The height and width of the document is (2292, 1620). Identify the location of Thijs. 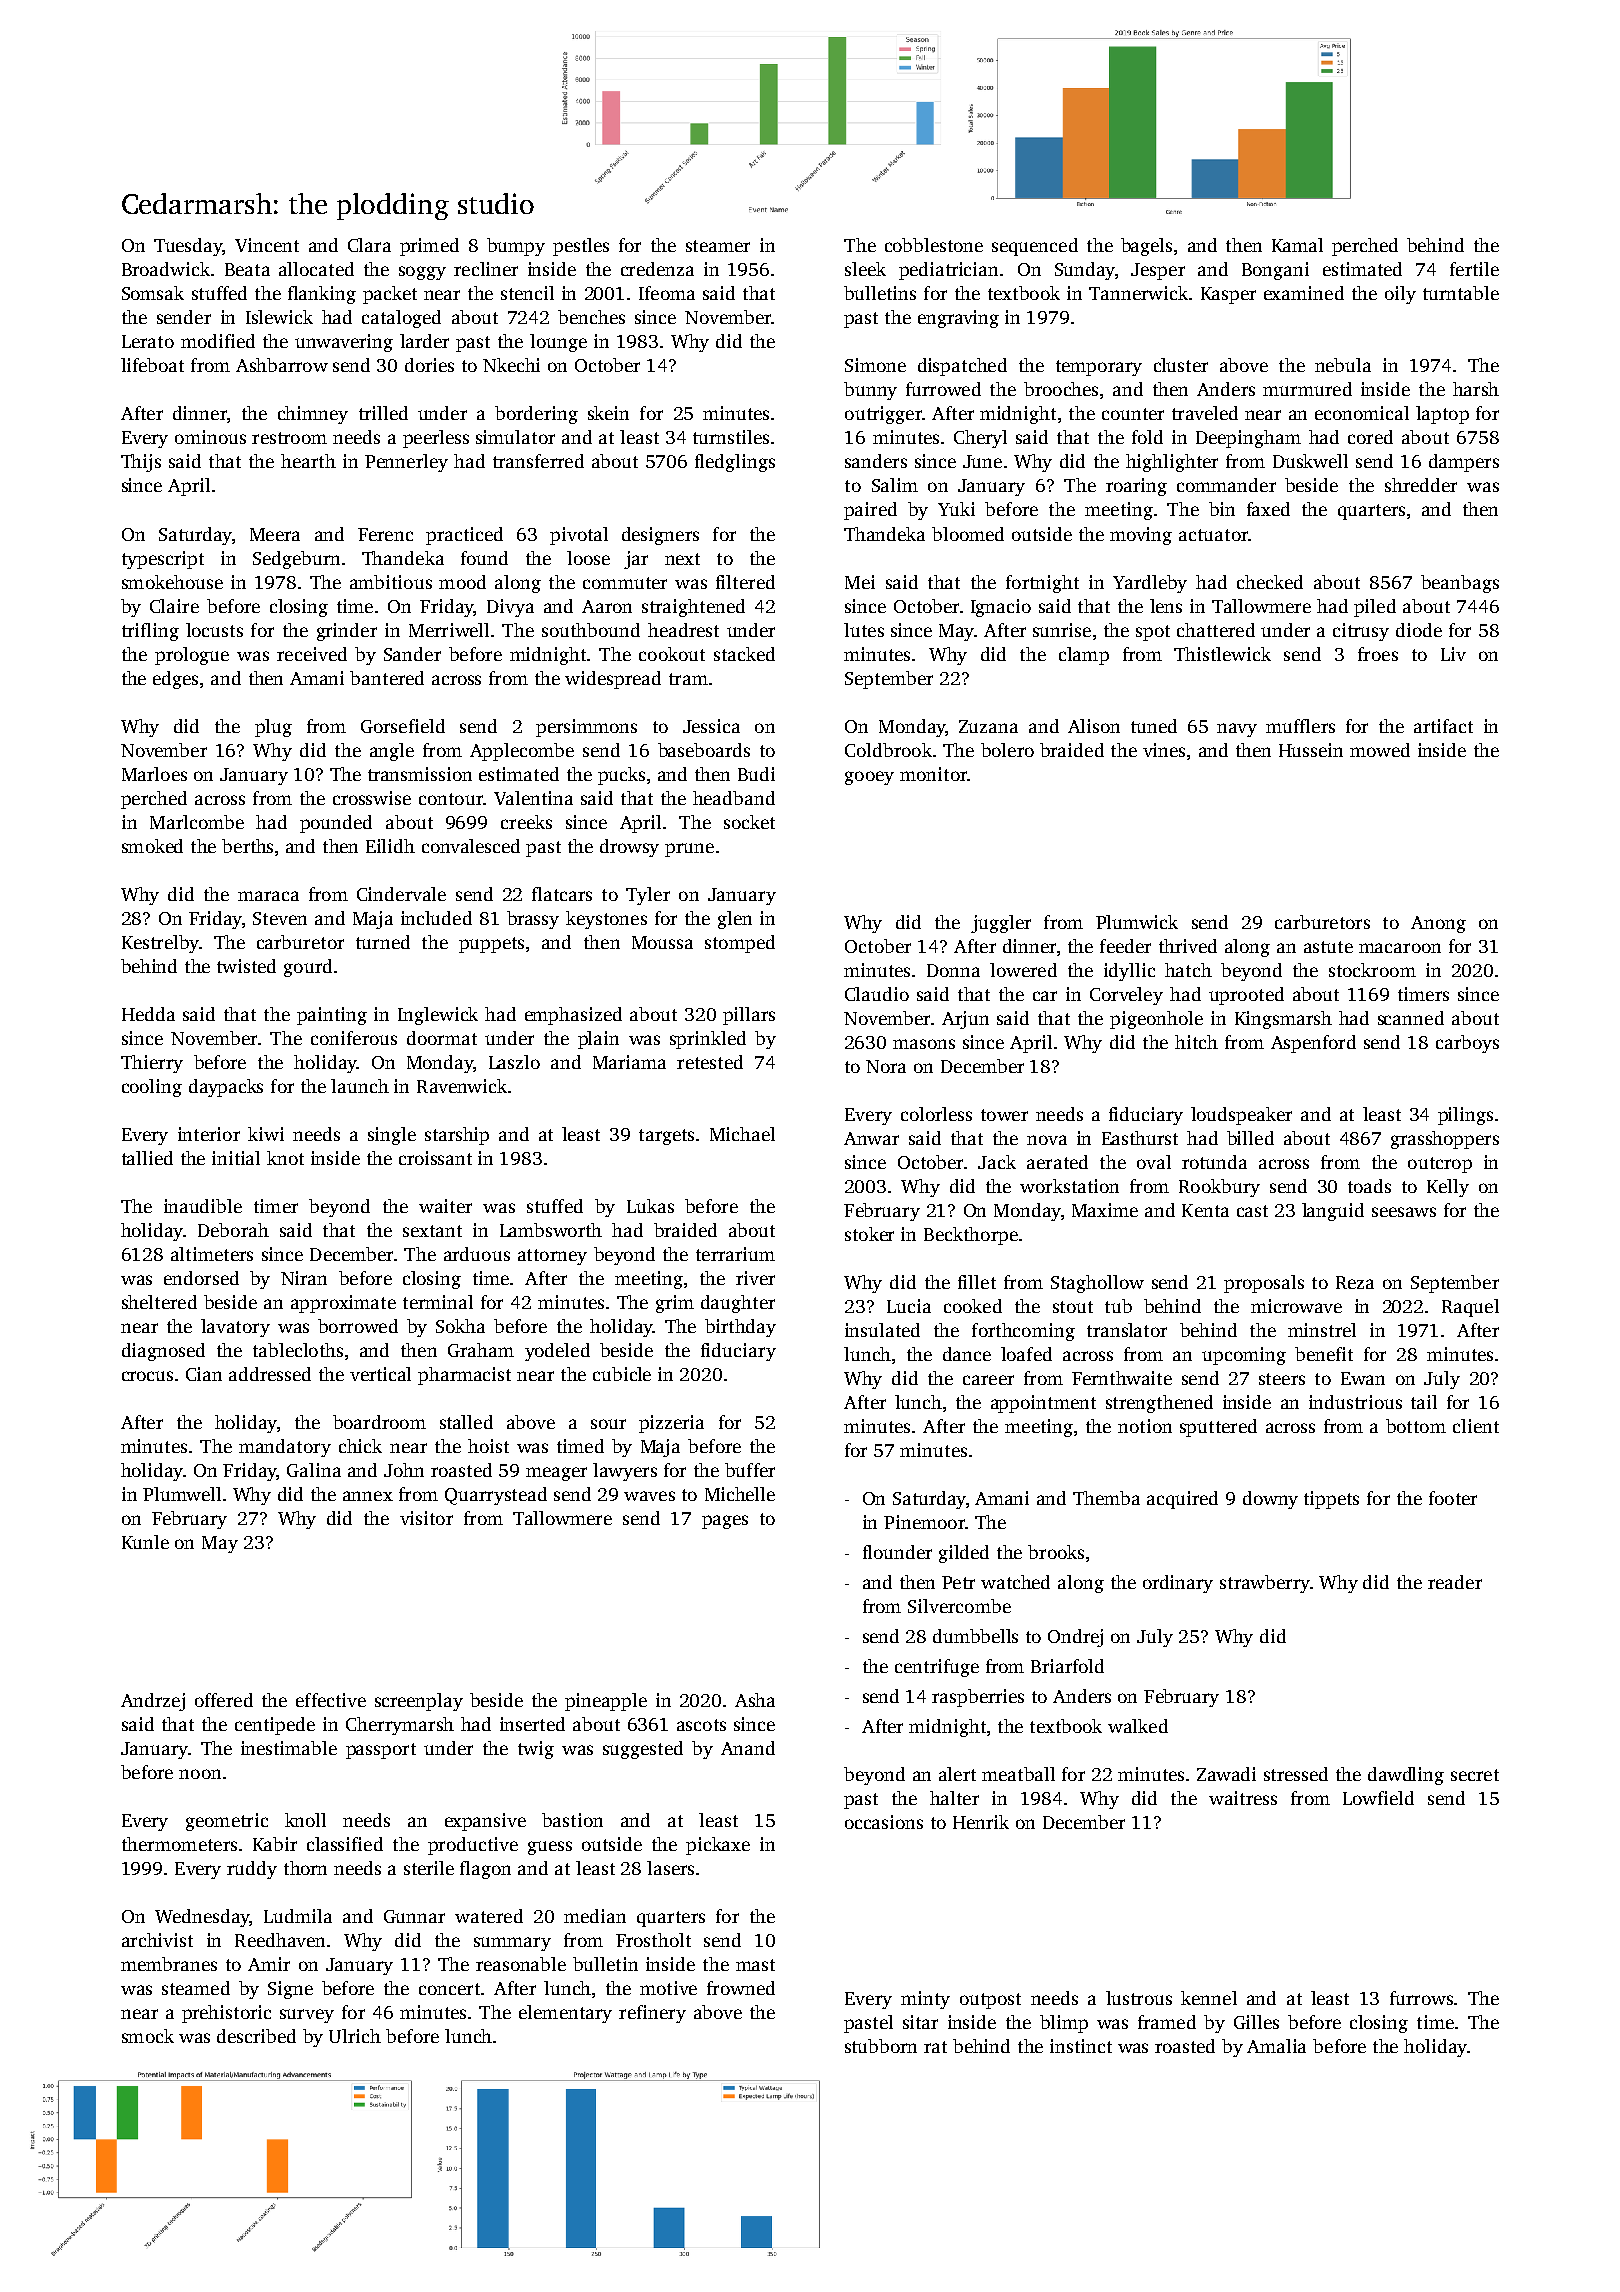
(141, 463).
